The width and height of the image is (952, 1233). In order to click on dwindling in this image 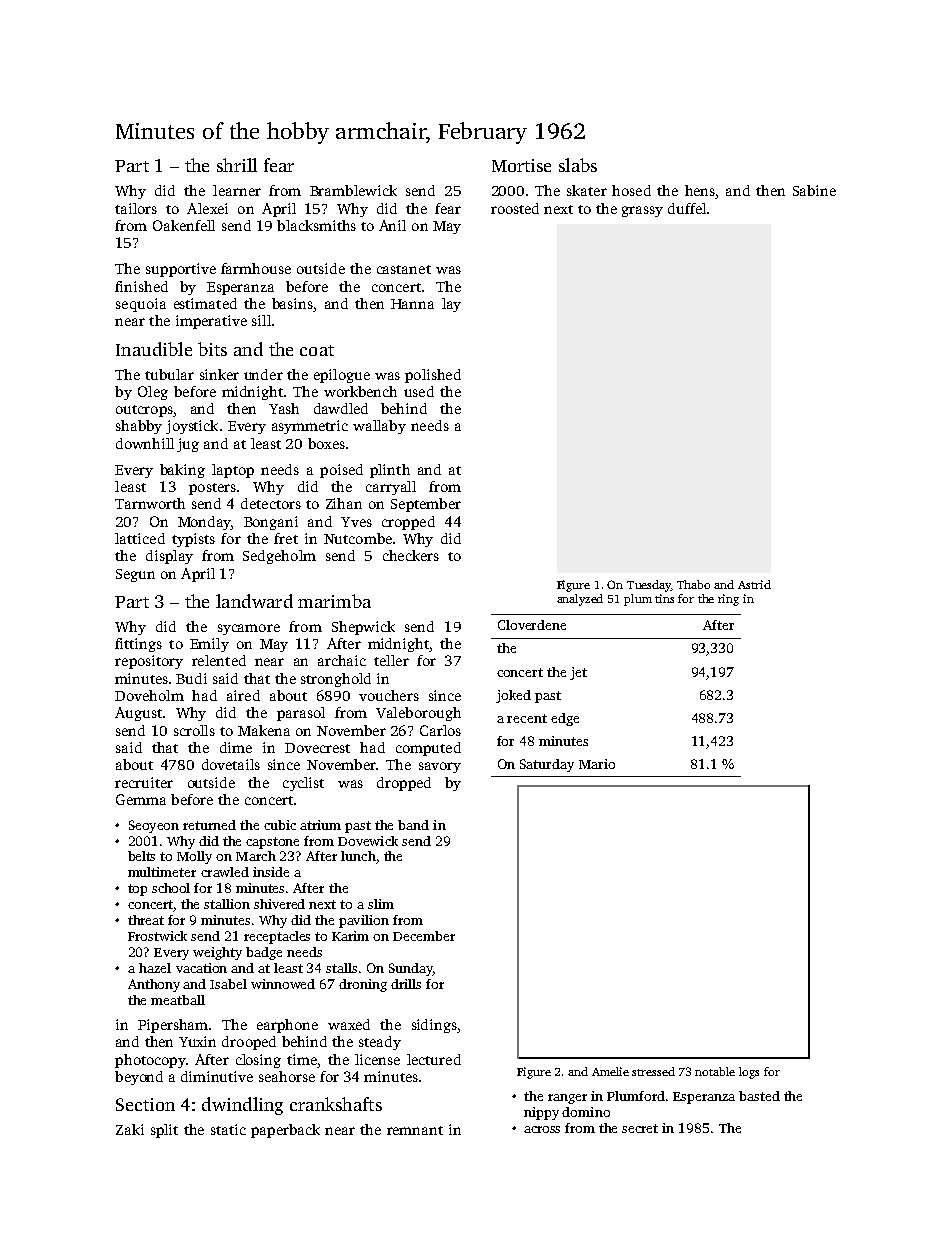, I will do `click(242, 1106)`.
